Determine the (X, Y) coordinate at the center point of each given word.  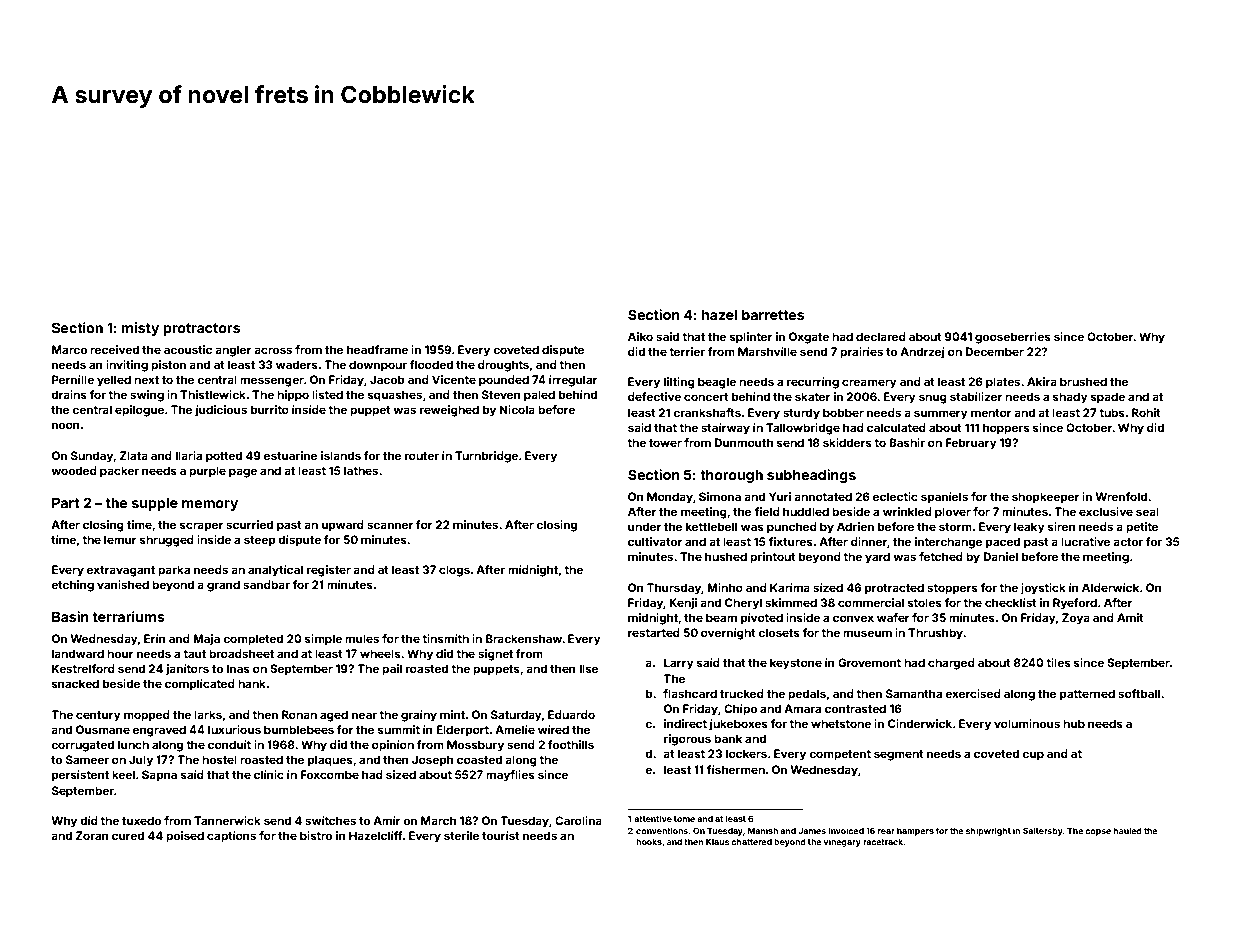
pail (392, 670)
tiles (1058, 662)
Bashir (907, 442)
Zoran (92, 835)
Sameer (87, 759)
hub (1074, 723)
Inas (238, 668)
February (971, 444)
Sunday (92, 457)
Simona (720, 496)
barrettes (773, 314)
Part (66, 502)
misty (140, 329)
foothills (571, 744)
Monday (670, 498)
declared (881, 336)
